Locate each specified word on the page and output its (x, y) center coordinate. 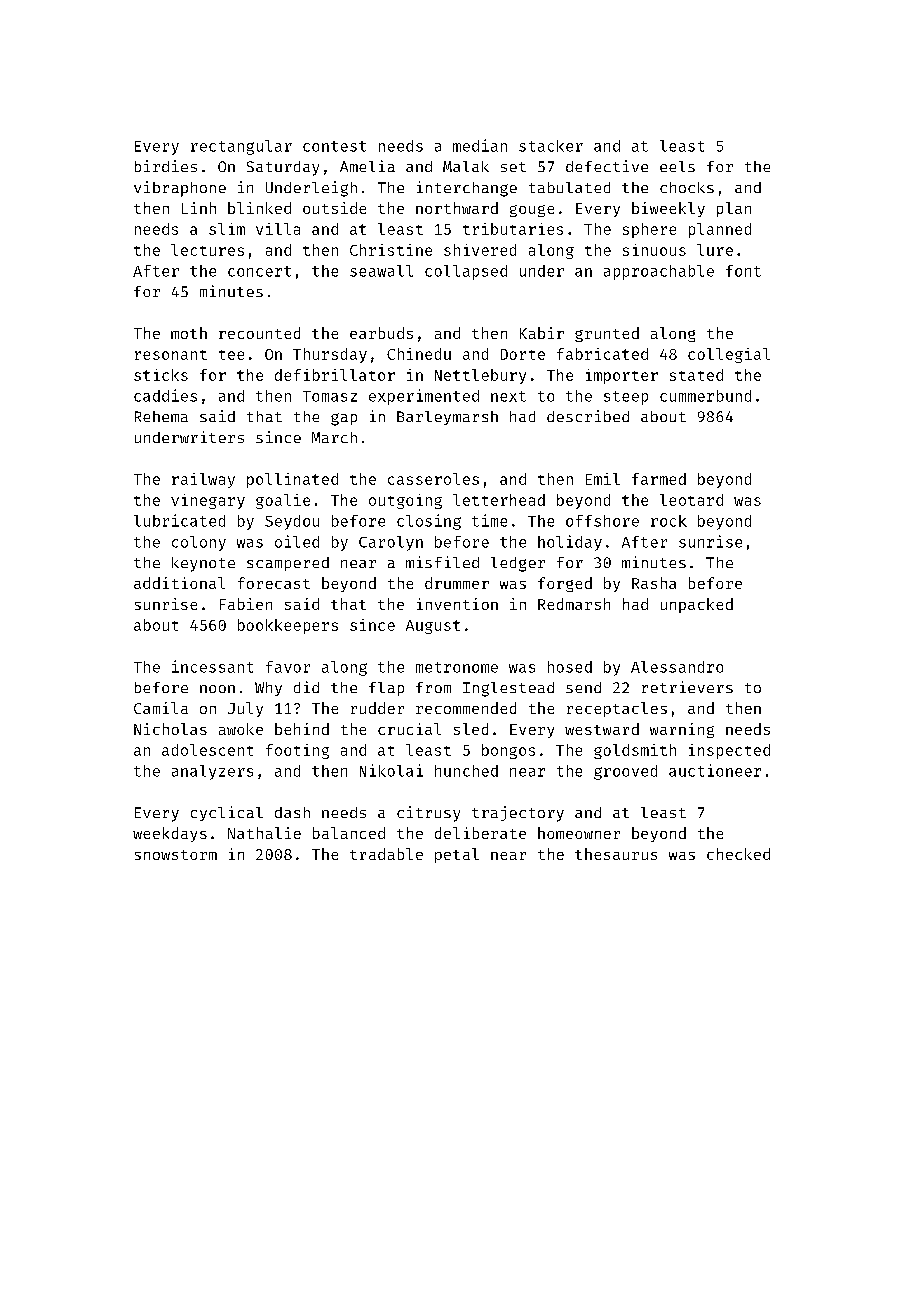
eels (677, 166)
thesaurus (616, 854)
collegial (729, 355)
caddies (165, 395)
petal (457, 855)
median (480, 145)
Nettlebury (480, 376)
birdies (166, 166)
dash (292, 812)
